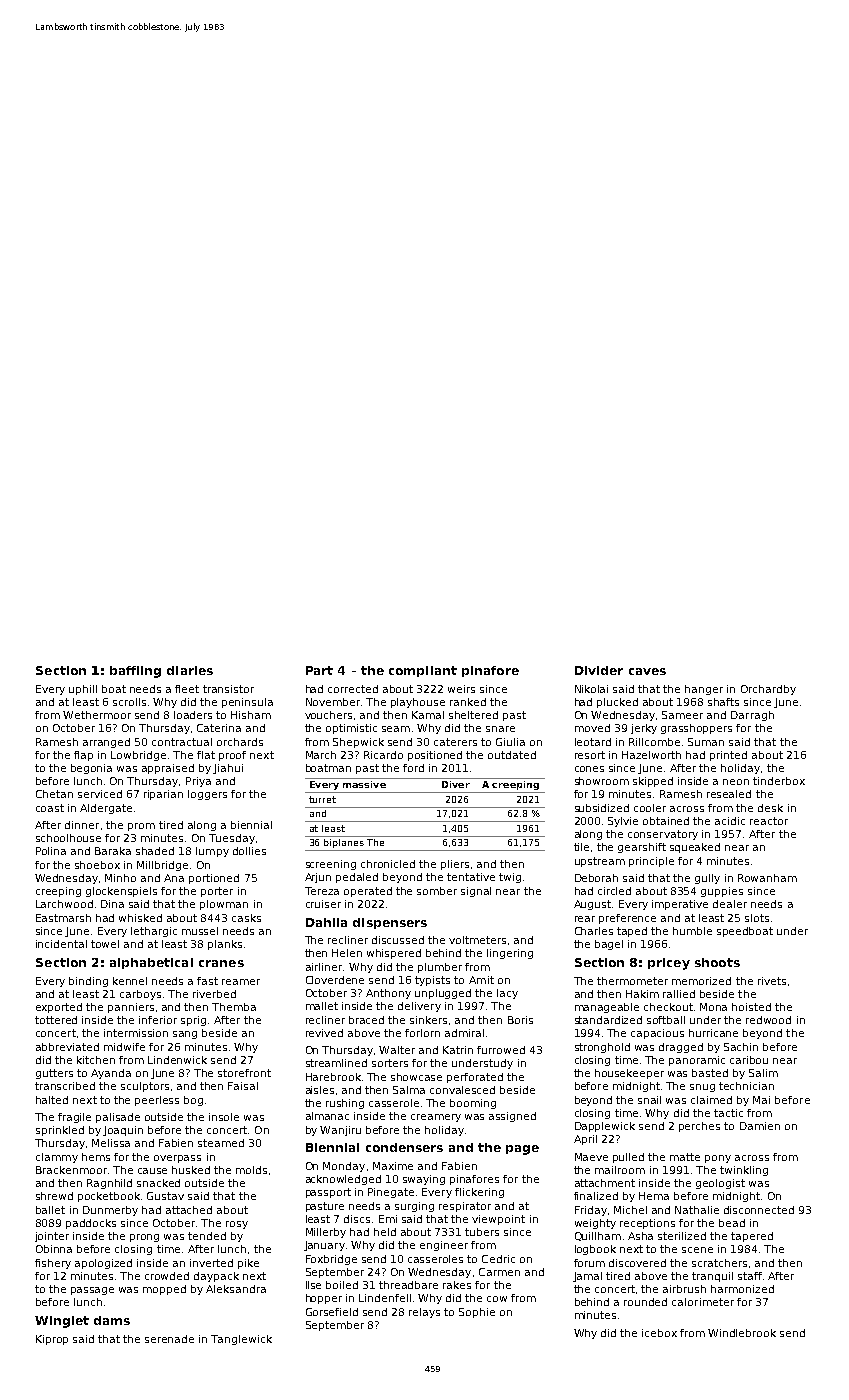 The height and width of the image is (1400, 849). I want to click on snare, so click(500, 729).
